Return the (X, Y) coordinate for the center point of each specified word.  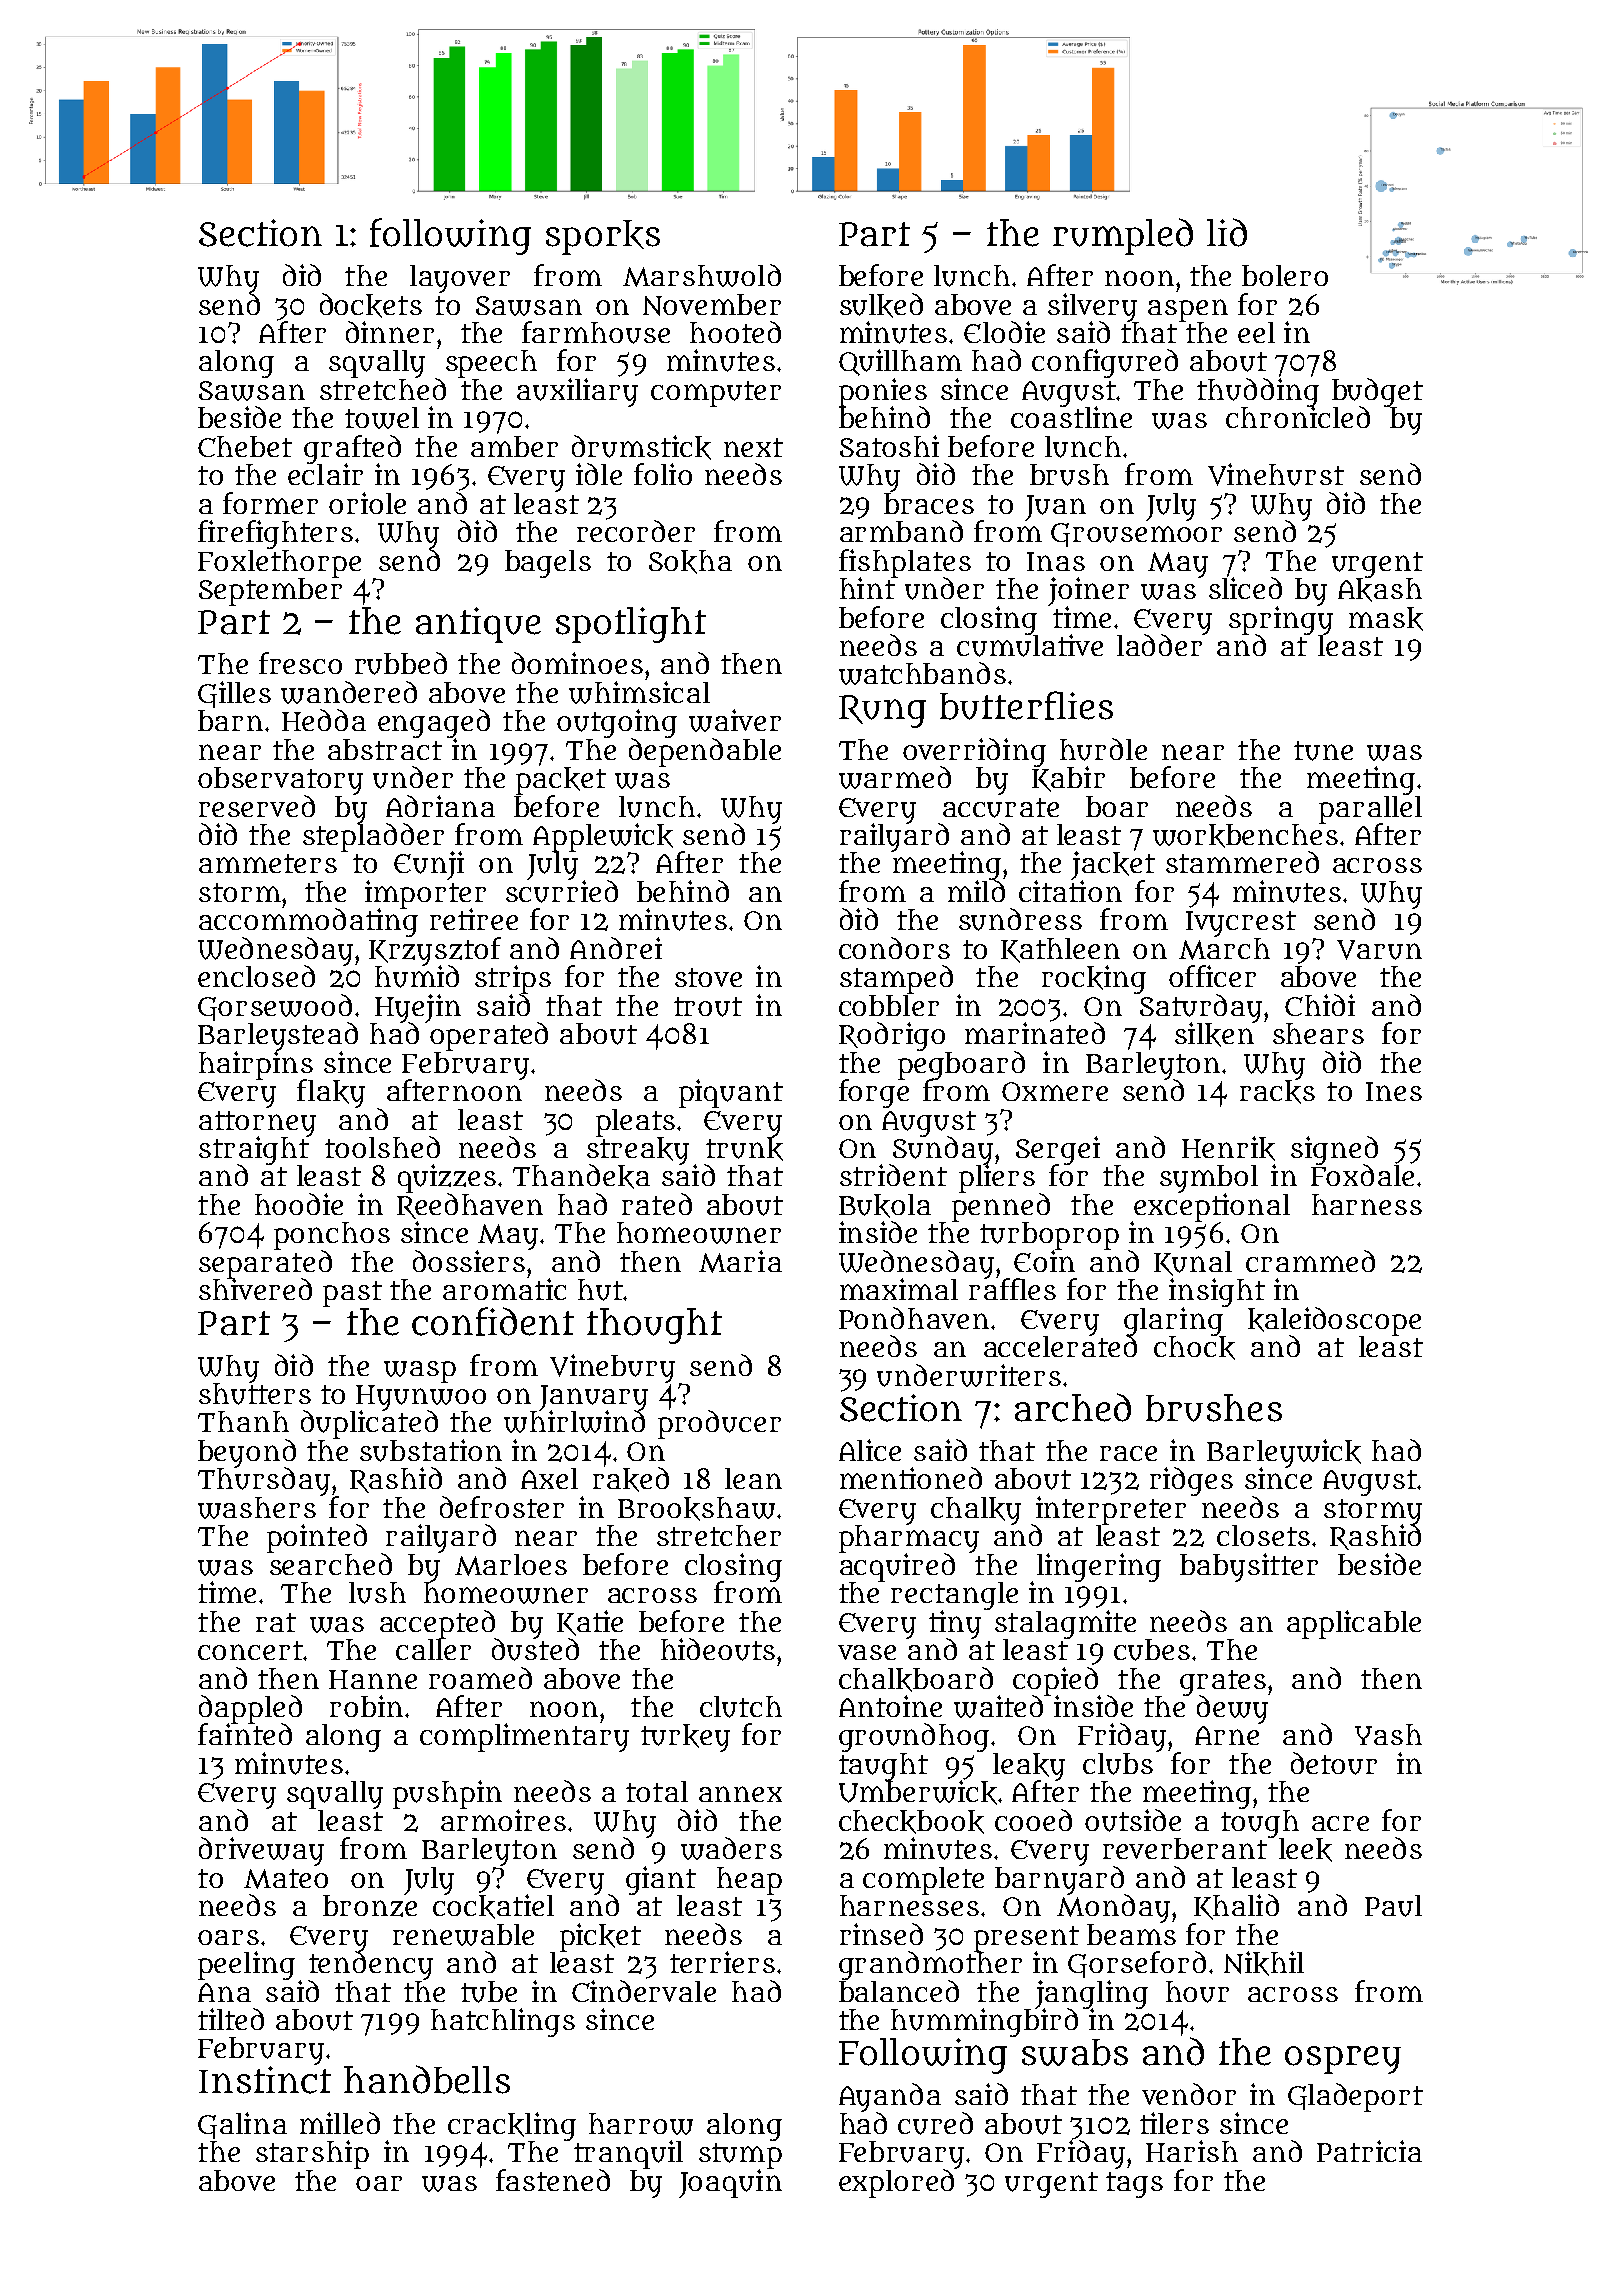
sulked (881, 305)
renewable (463, 1935)
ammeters (268, 863)
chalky (976, 1511)
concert (250, 1650)
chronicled (1298, 417)
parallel (1370, 809)
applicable (1354, 1624)
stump (740, 2156)
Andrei (616, 948)
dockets (371, 305)
